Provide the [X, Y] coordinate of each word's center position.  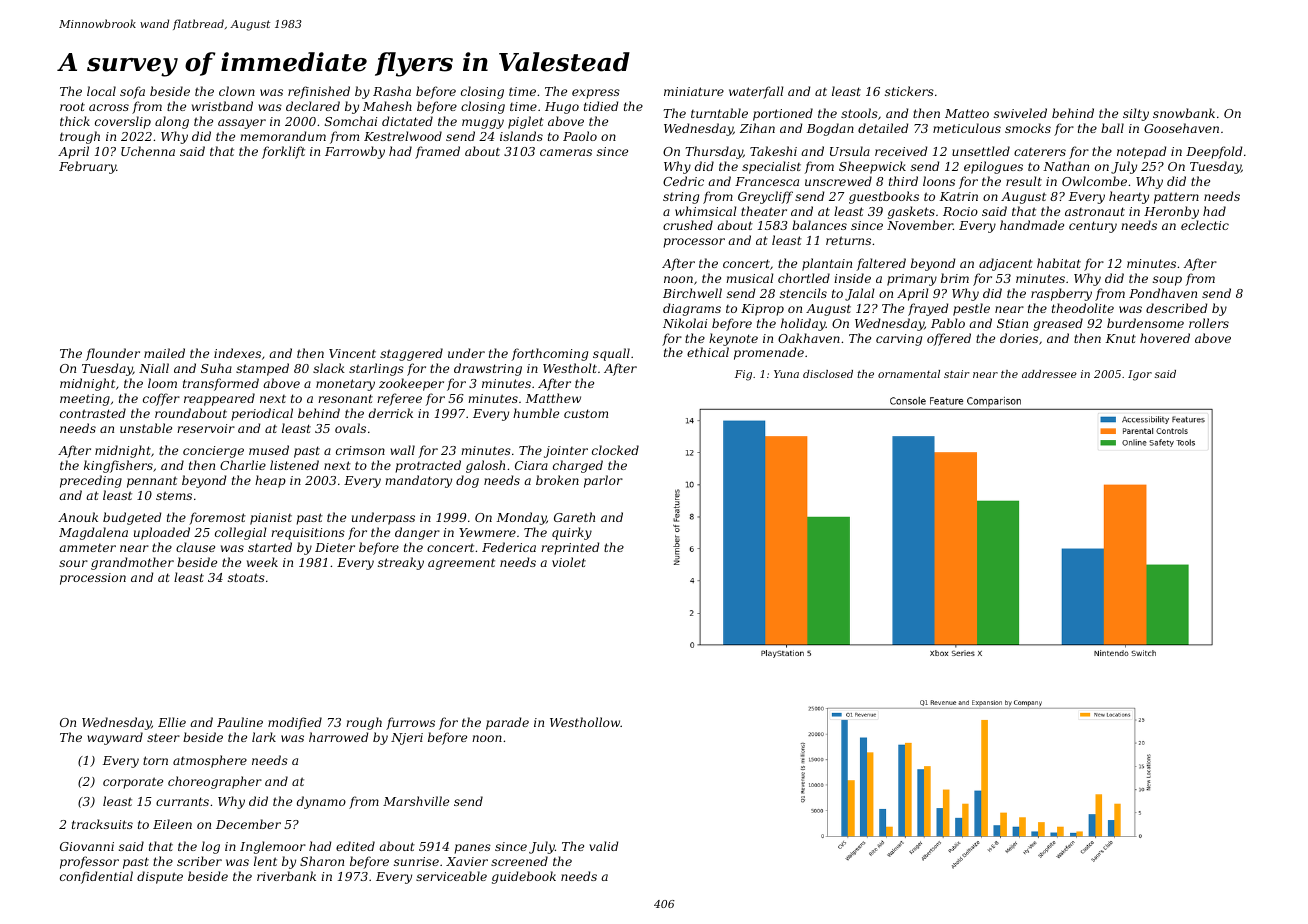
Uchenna [148, 151]
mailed [164, 353]
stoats [246, 577]
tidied [601, 106]
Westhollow [585, 722]
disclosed [828, 374]
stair [956, 374]
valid [603, 846]
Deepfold [1214, 152]
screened [519, 861]
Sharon [322, 861]
